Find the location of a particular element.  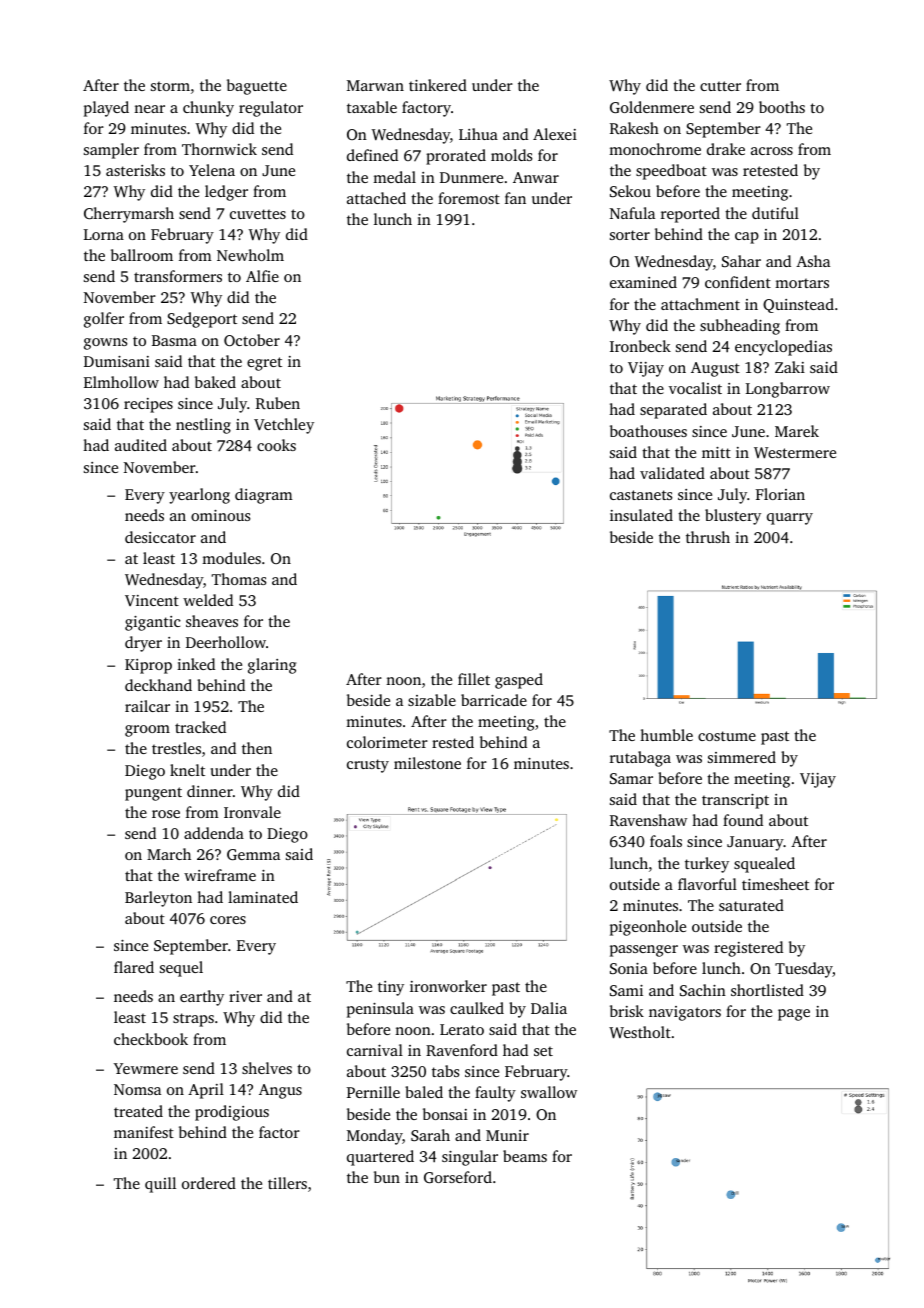

Angus is located at coordinates (280, 1091).
